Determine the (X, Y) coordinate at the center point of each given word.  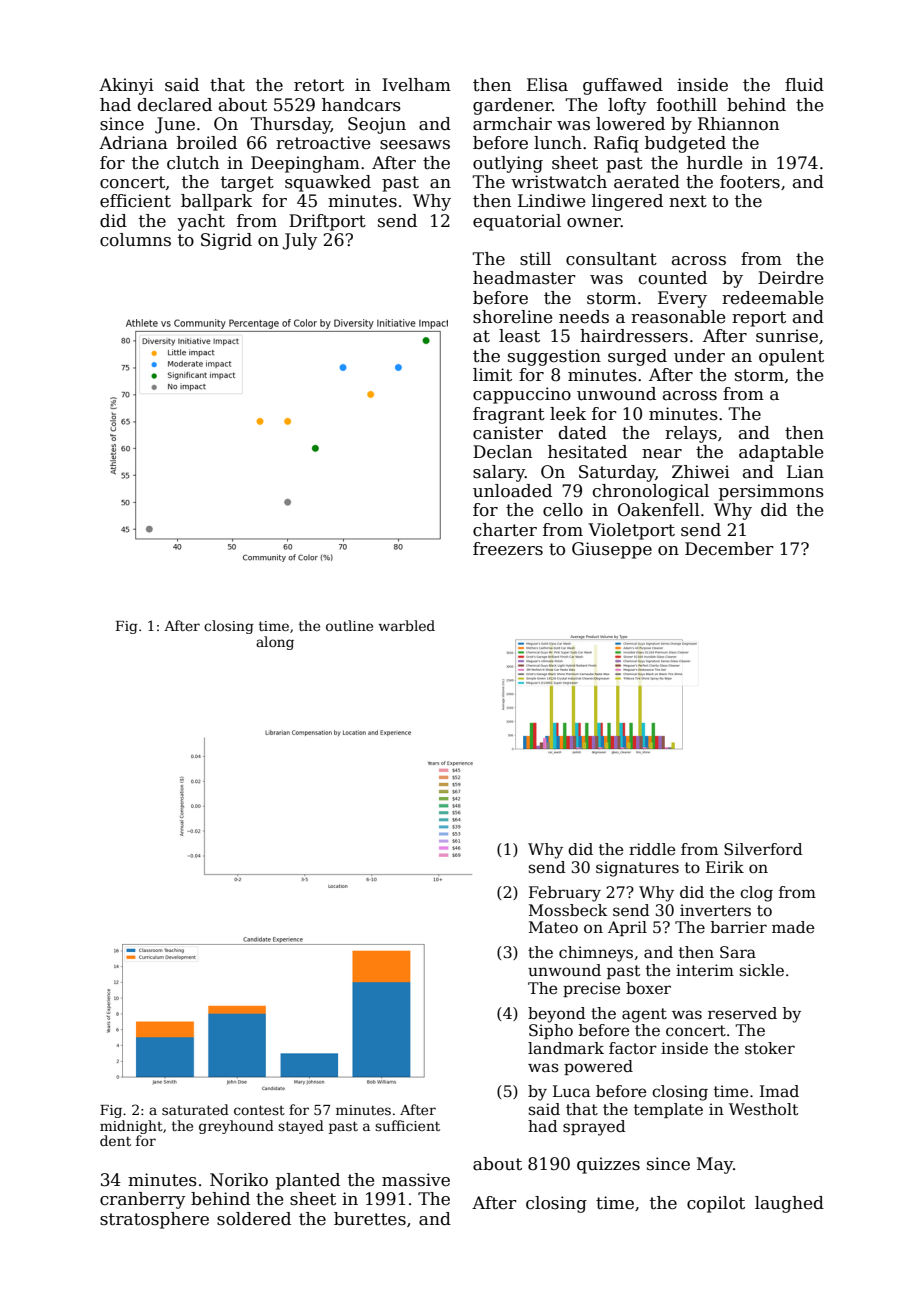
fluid (804, 85)
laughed (789, 1204)
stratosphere (154, 1220)
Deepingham (305, 164)
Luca (571, 1091)
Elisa (547, 85)
